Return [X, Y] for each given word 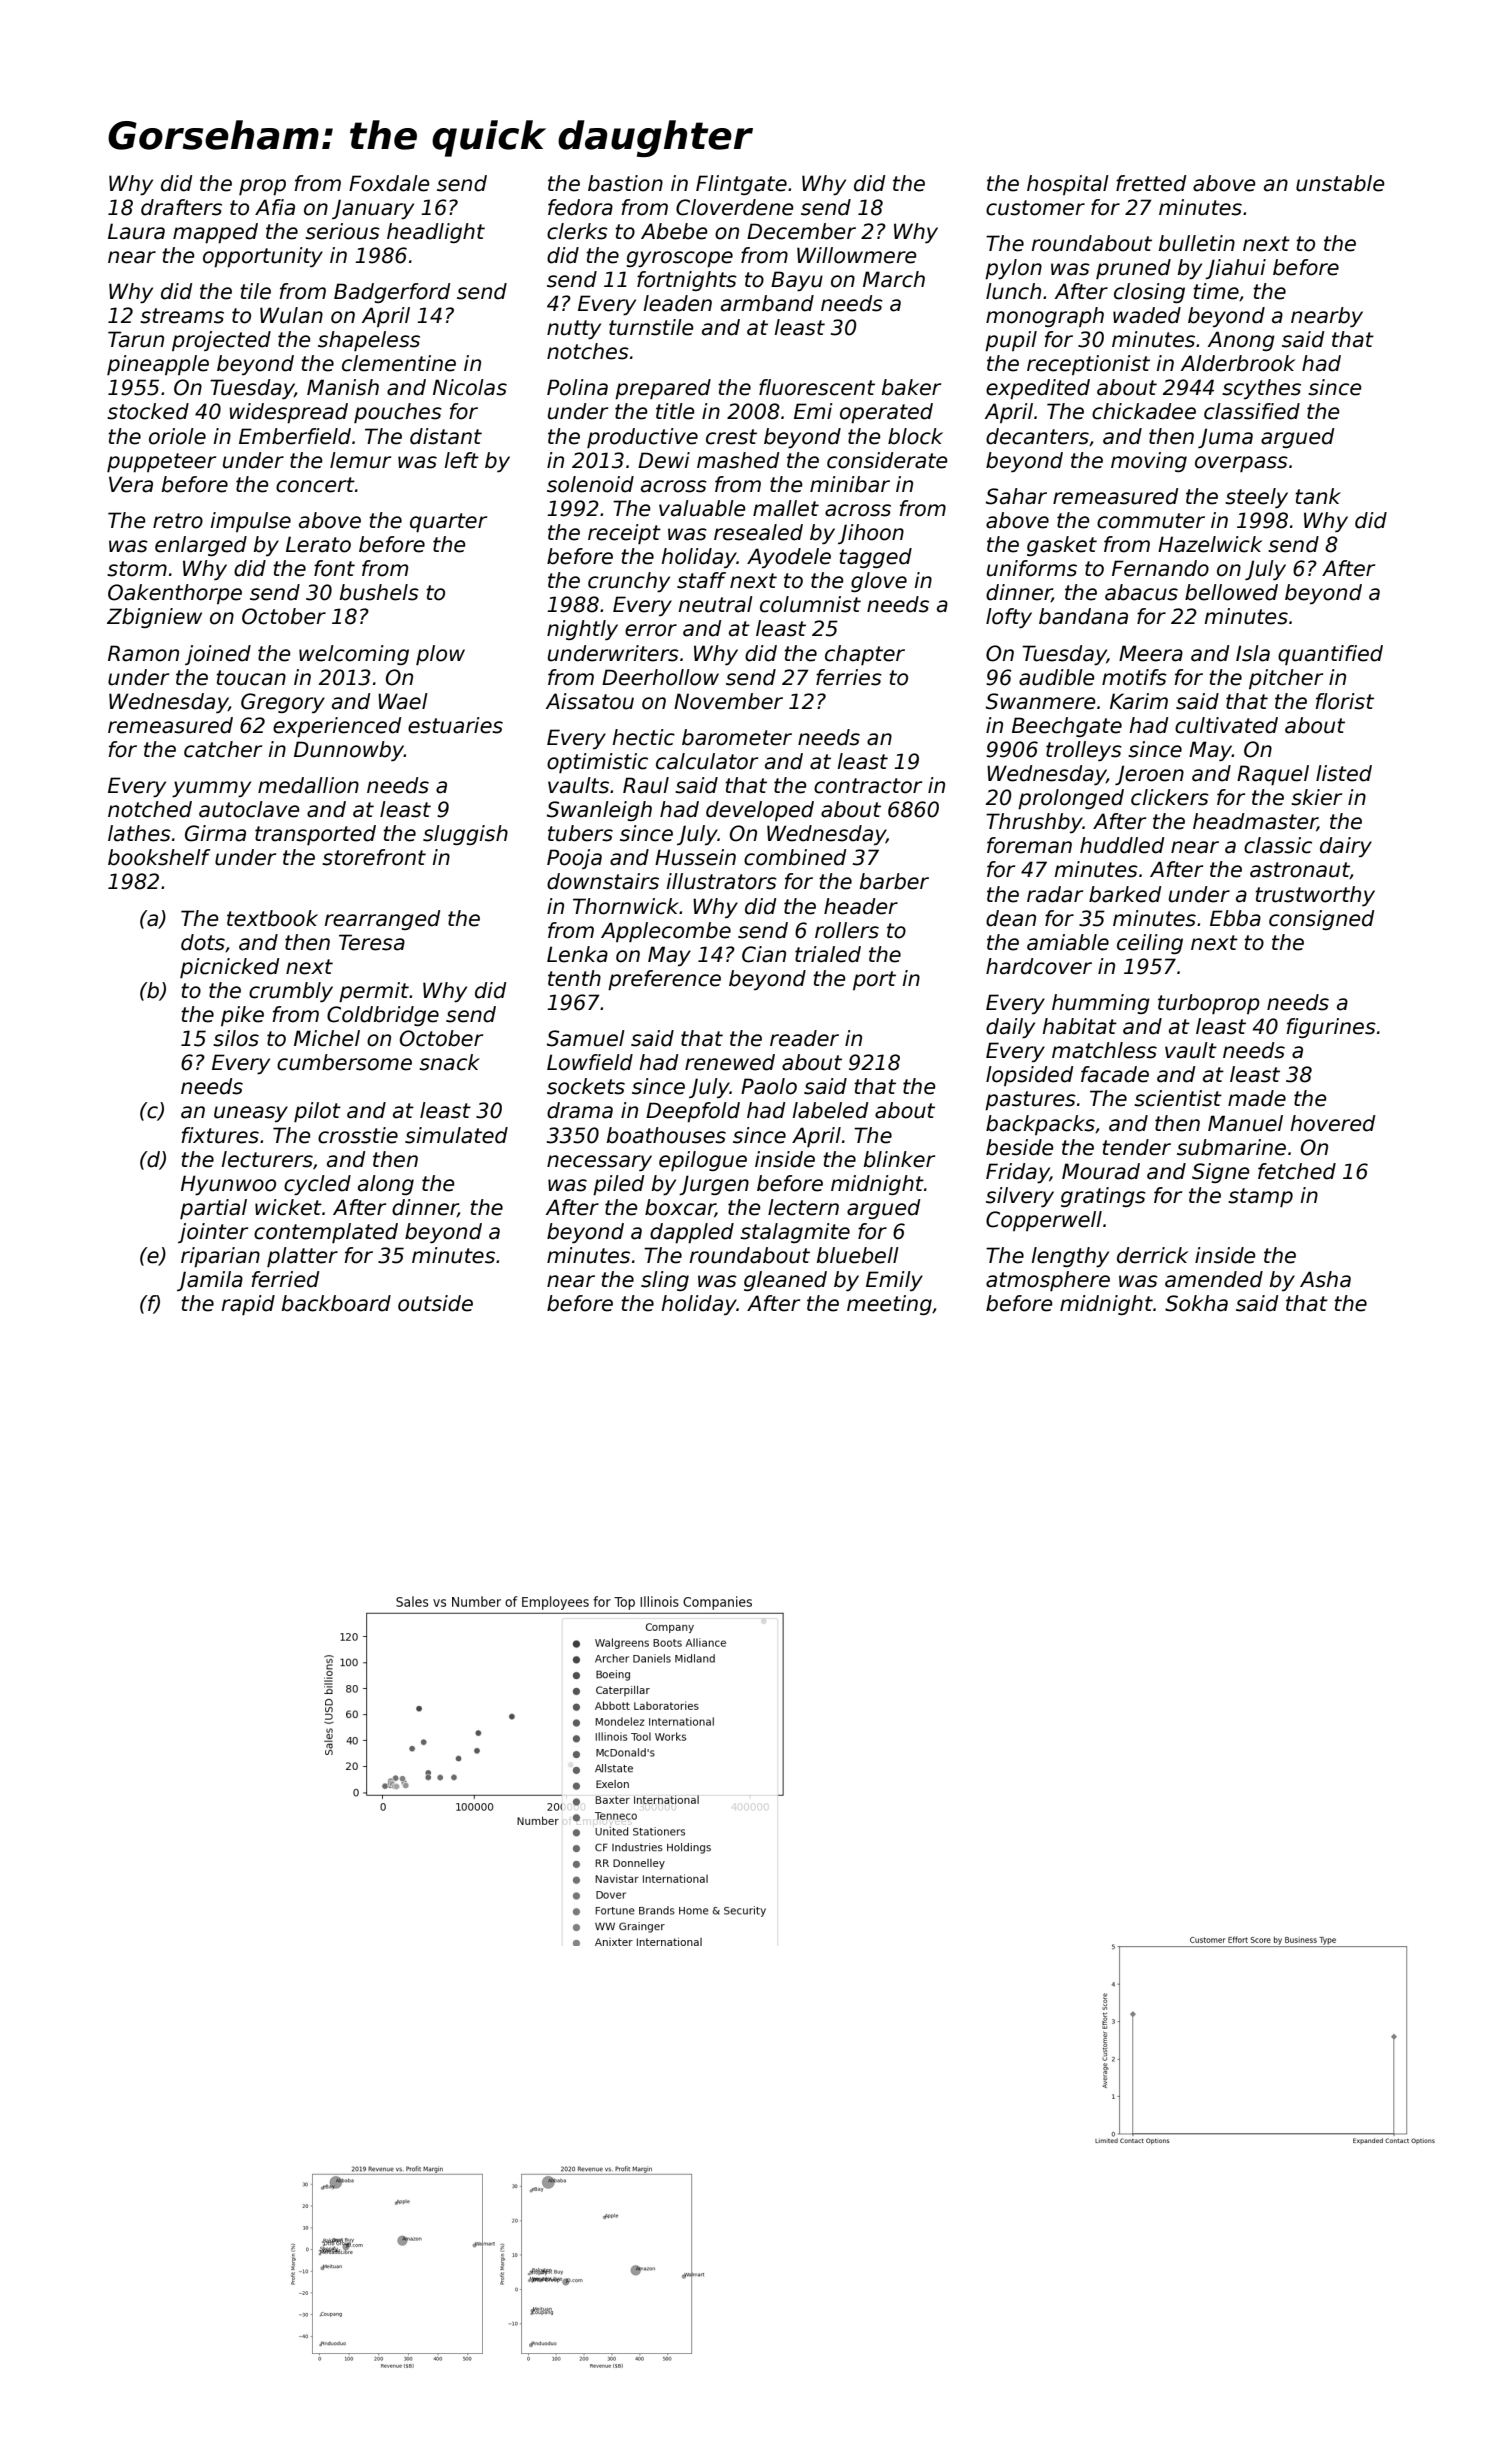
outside [435, 1303]
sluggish [465, 835]
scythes [1261, 389]
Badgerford [392, 293]
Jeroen [1149, 775]
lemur [360, 460]
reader [804, 1038]
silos [236, 1038]
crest [731, 437]
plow [440, 655]
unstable [1340, 183]
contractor [868, 786]
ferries [849, 677]
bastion [625, 183]
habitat [1079, 1026]
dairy [1346, 847]
